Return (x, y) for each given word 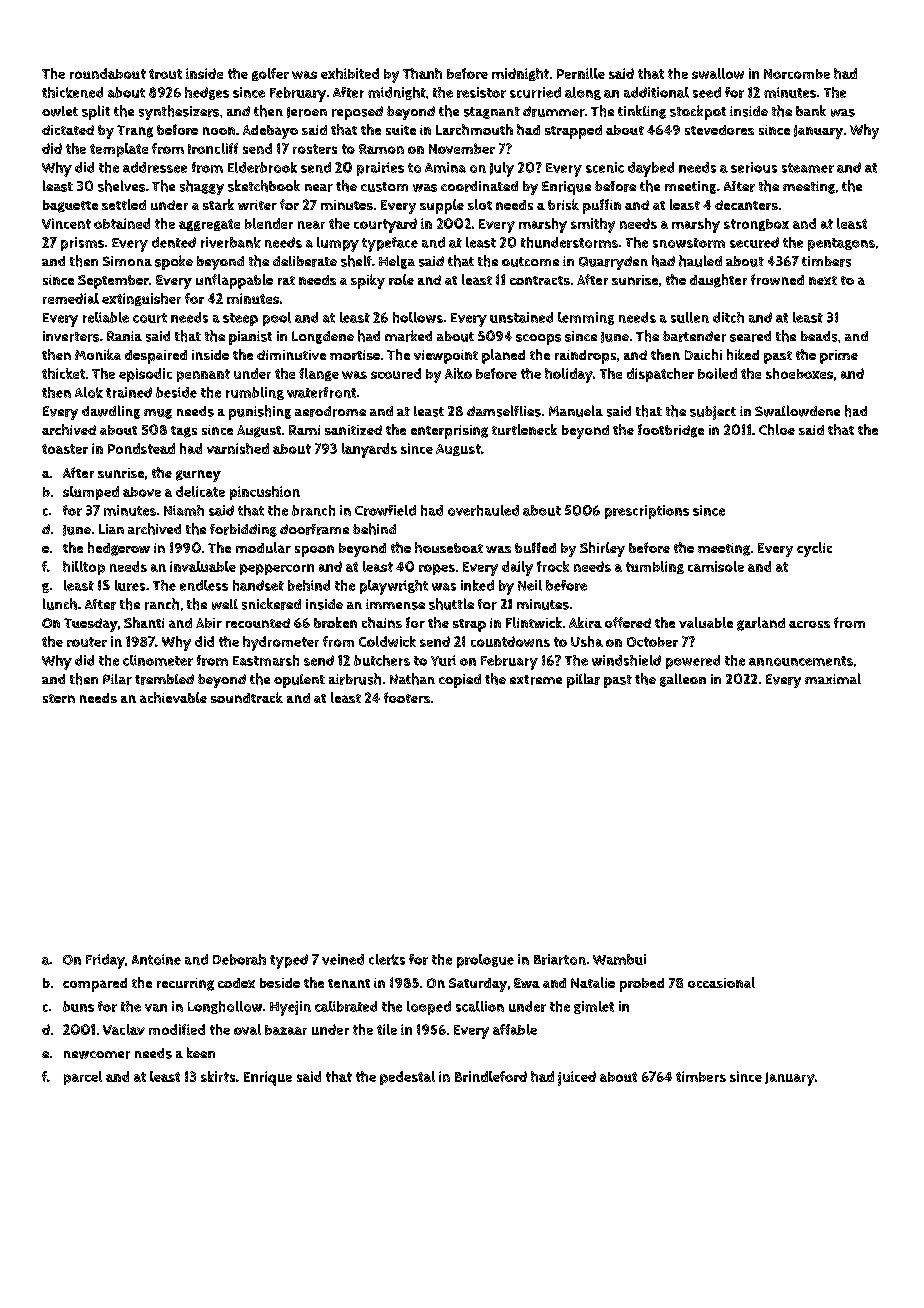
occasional (721, 982)
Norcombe (797, 74)
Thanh (422, 73)
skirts (218, 1076)
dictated (68, 130)
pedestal (407, 1078)
